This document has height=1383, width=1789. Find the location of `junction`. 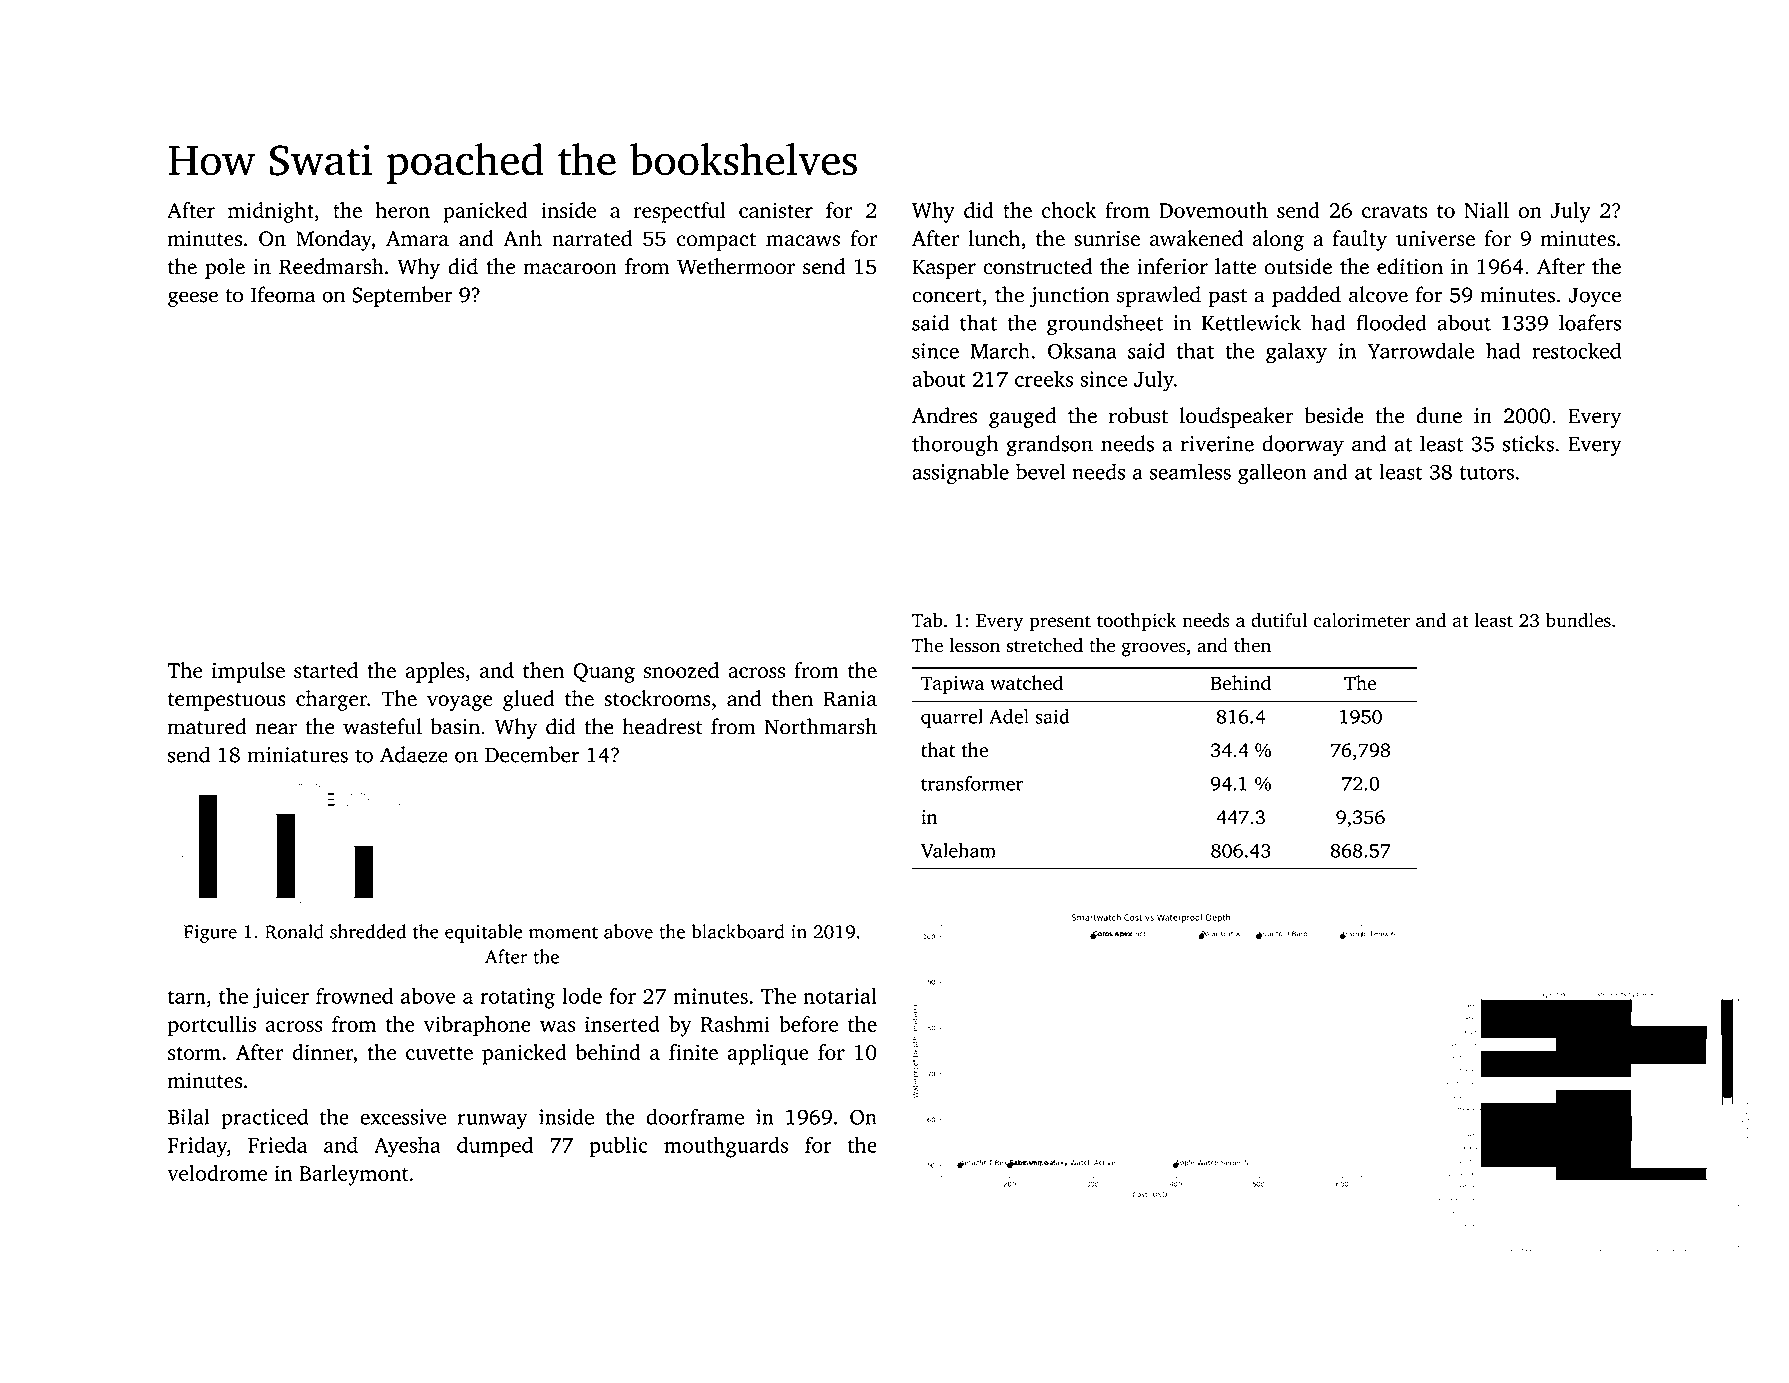

junction is located at coordinates (1069, 297).
